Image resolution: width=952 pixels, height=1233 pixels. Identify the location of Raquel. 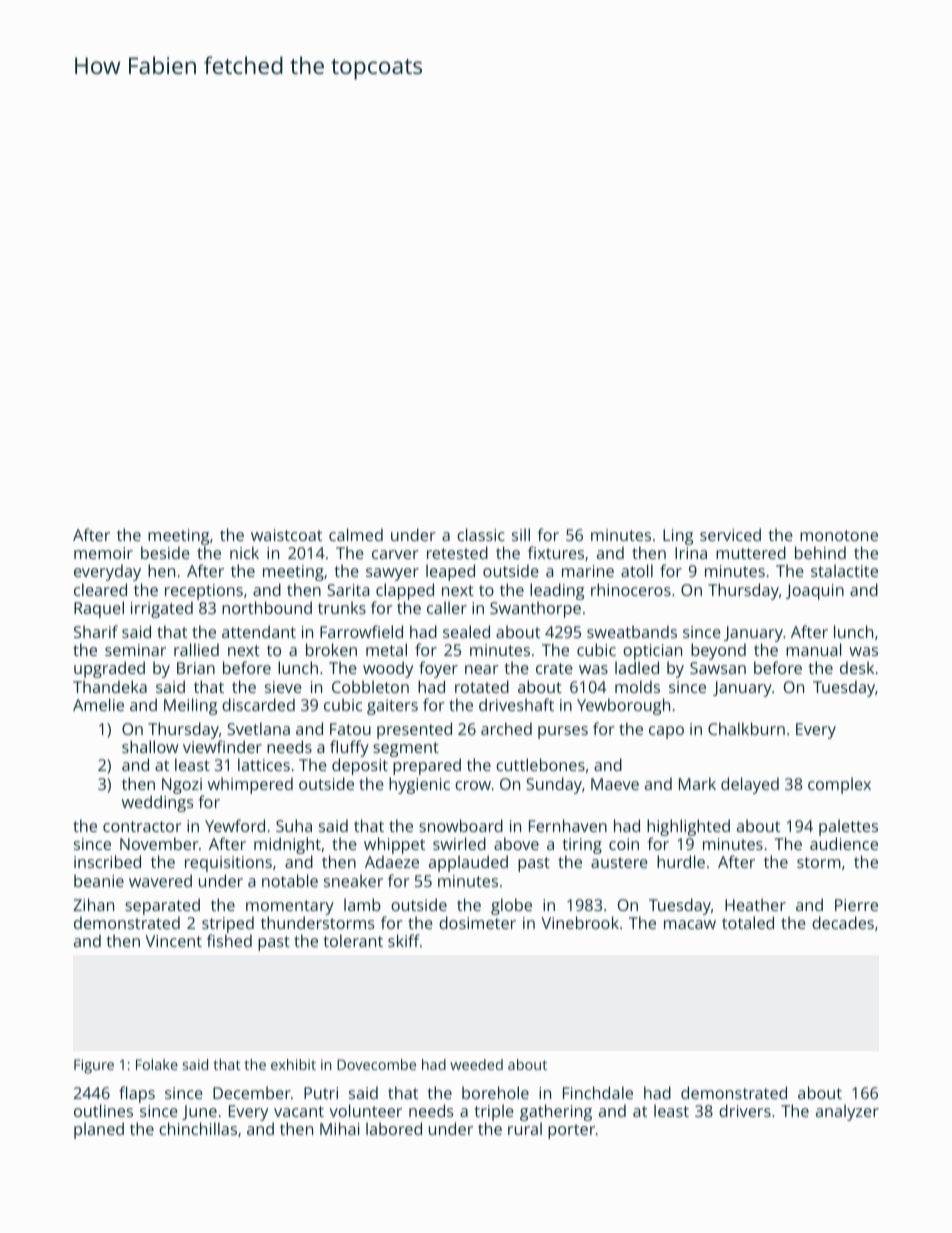
(99, 609).
